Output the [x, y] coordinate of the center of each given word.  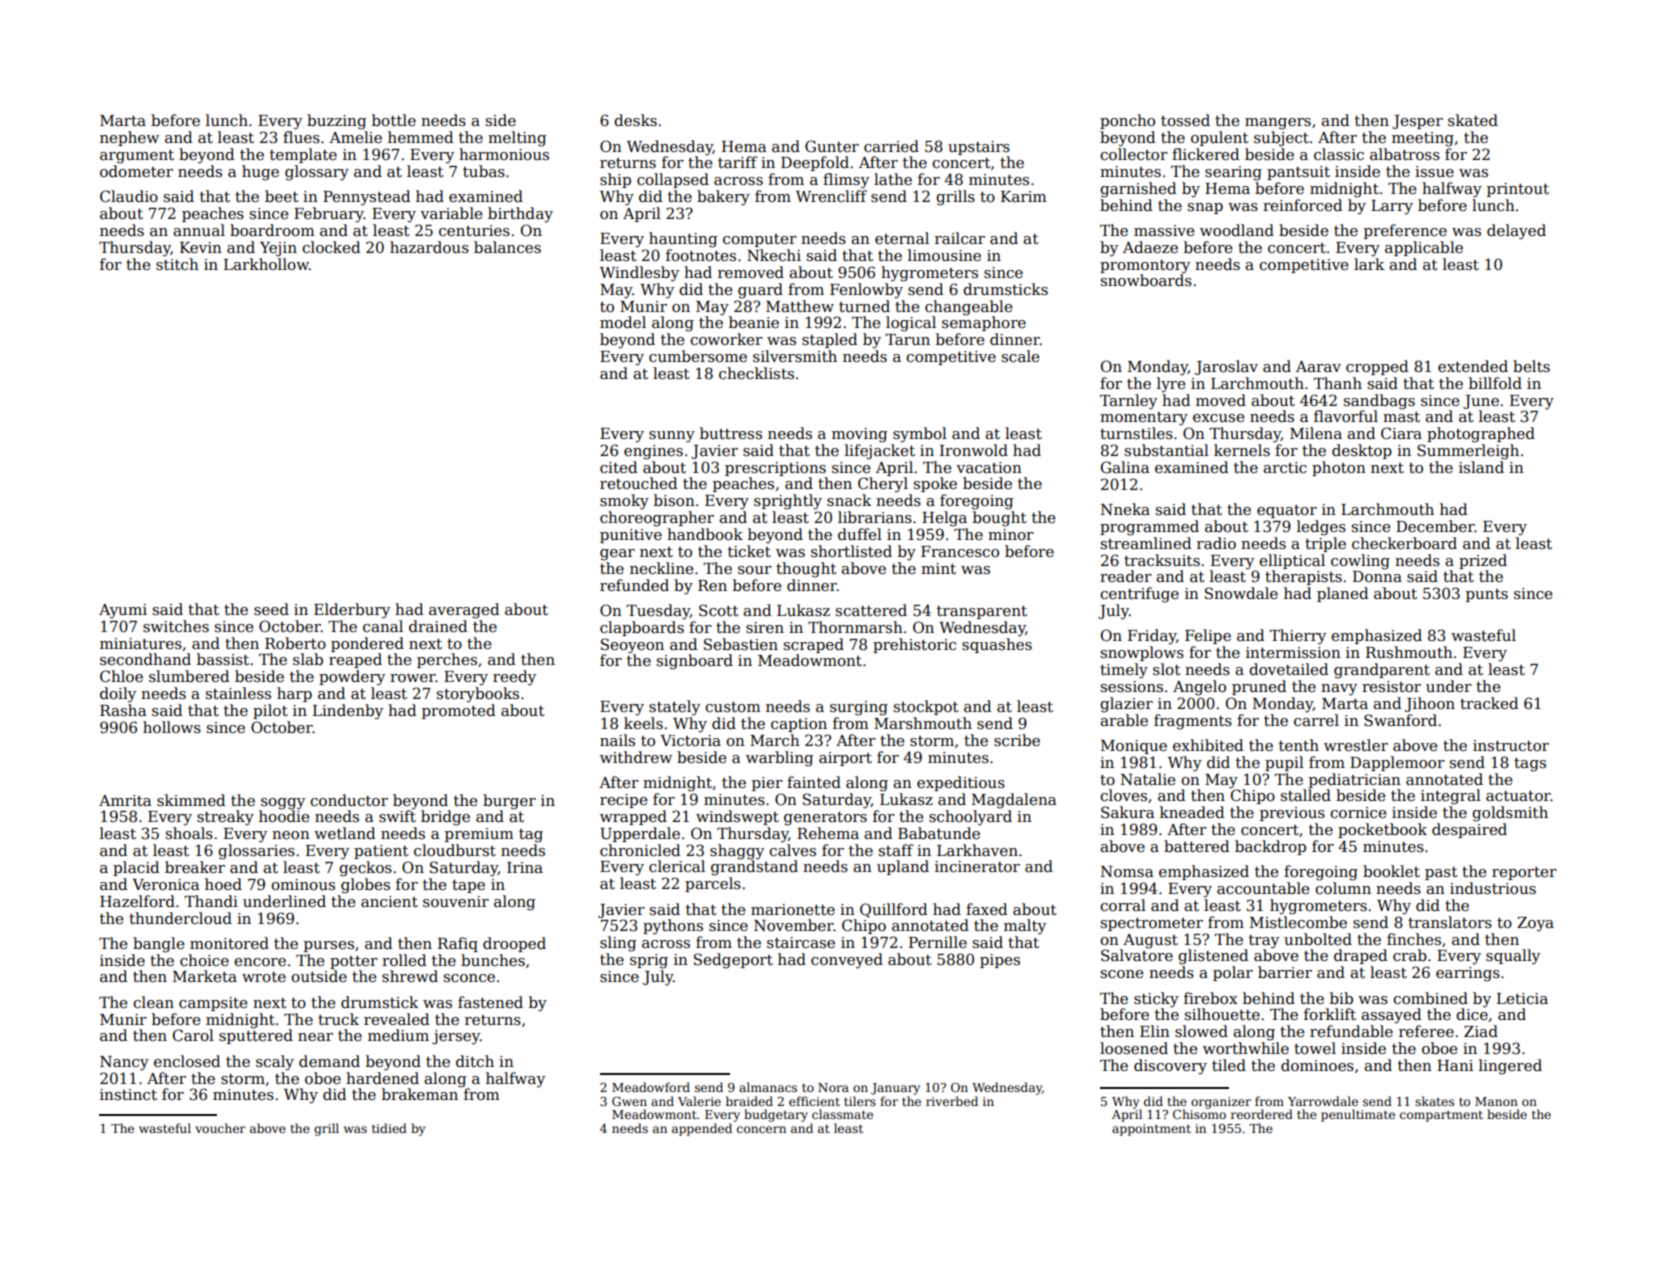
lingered [1510, 1067]
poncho [1127, 121]
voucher [220, 1128]
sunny [672, 437]
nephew [129, 138]
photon [1339, 468]
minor [1011, 534]
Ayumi [123, 611]
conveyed [847, 961]
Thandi [211, 901]
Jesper [1417, 122]
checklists [756, 373]
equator [1287, 511]
